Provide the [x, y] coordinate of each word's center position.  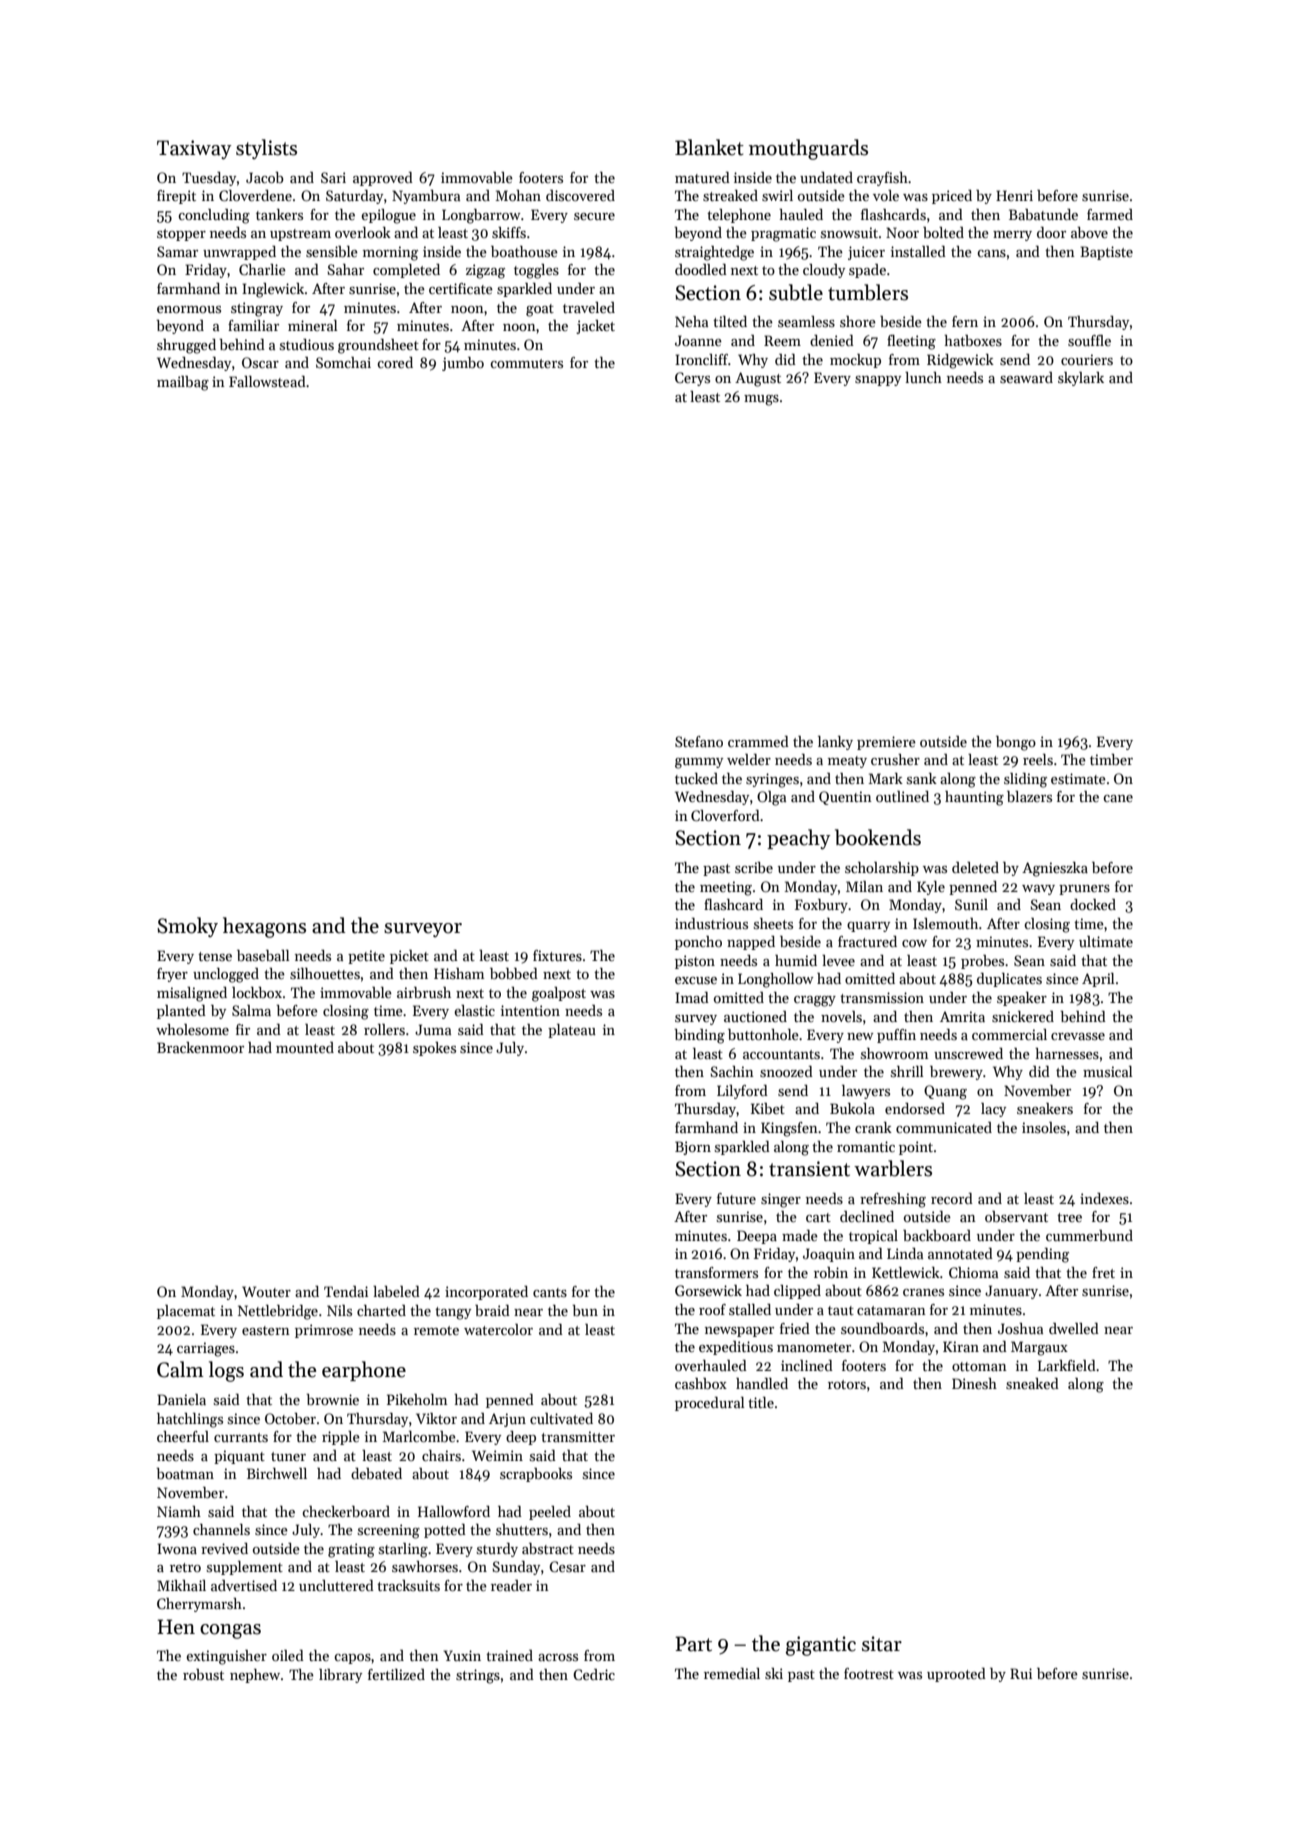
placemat [186, 1312]
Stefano [699, 741]
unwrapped [239, 253]
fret [1103, 1272]
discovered [580, 195]
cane [1118, 798]
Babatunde [1043, 214]
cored [395, 362]
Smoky [187, 927]
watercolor [498, 1329]
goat [540, 310]
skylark [1081, 379]
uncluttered [336, 1585]
